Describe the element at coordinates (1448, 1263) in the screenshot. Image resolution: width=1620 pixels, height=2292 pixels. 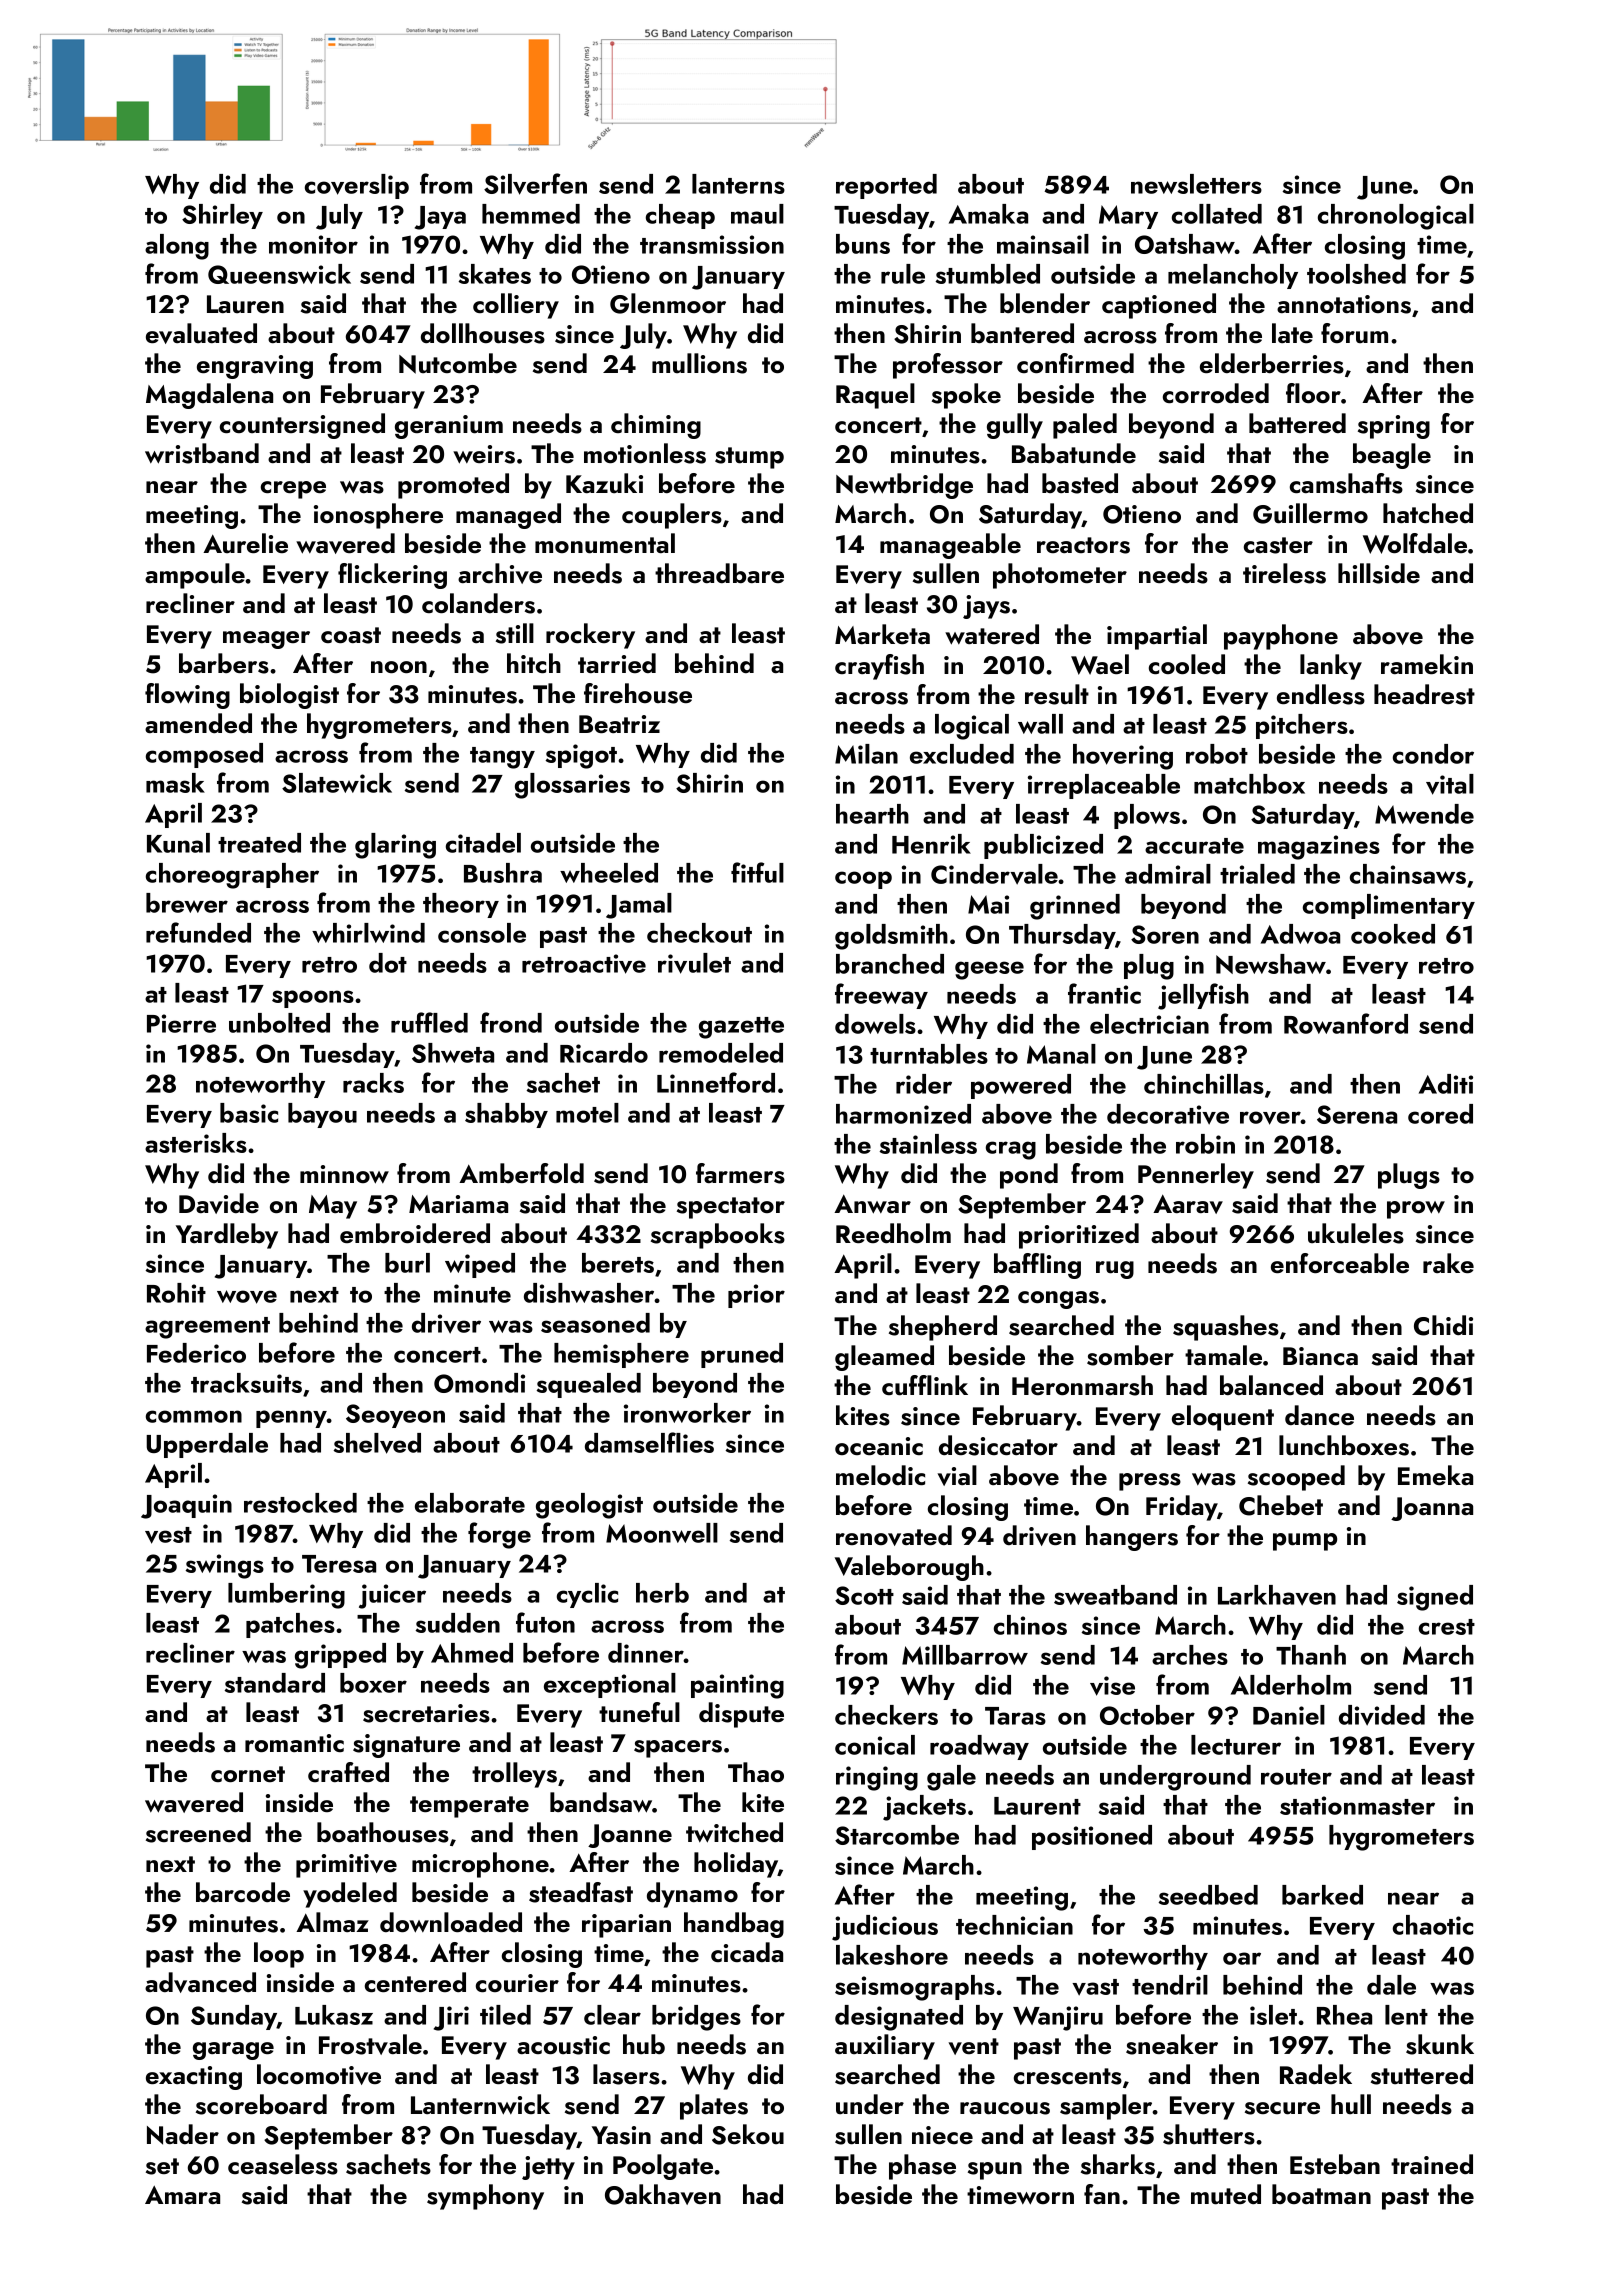
I see `rake` at that location.
